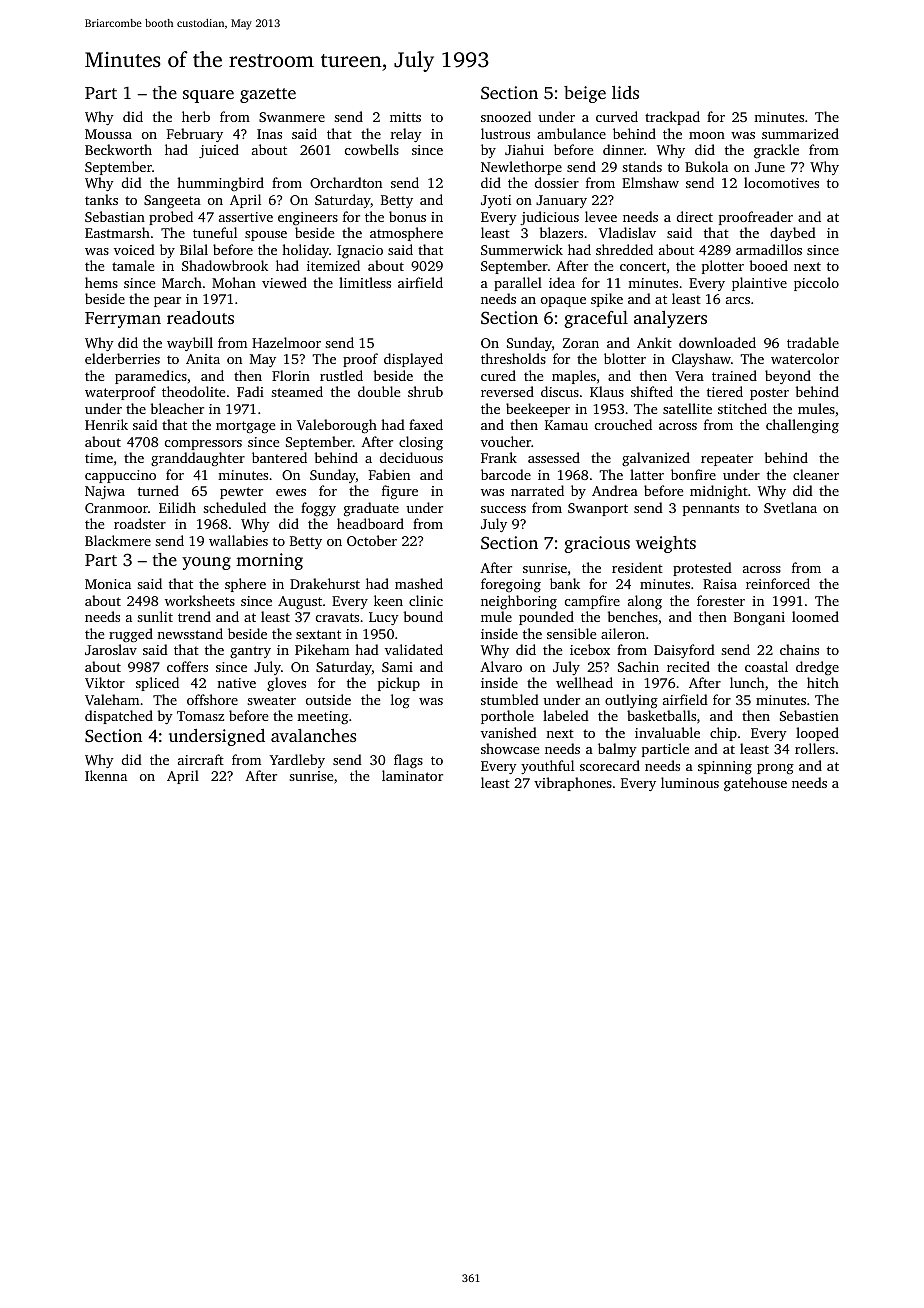  What do you see at coordinates (770, 167) in the image?
I see `June` at bounding box center [770, 167].
